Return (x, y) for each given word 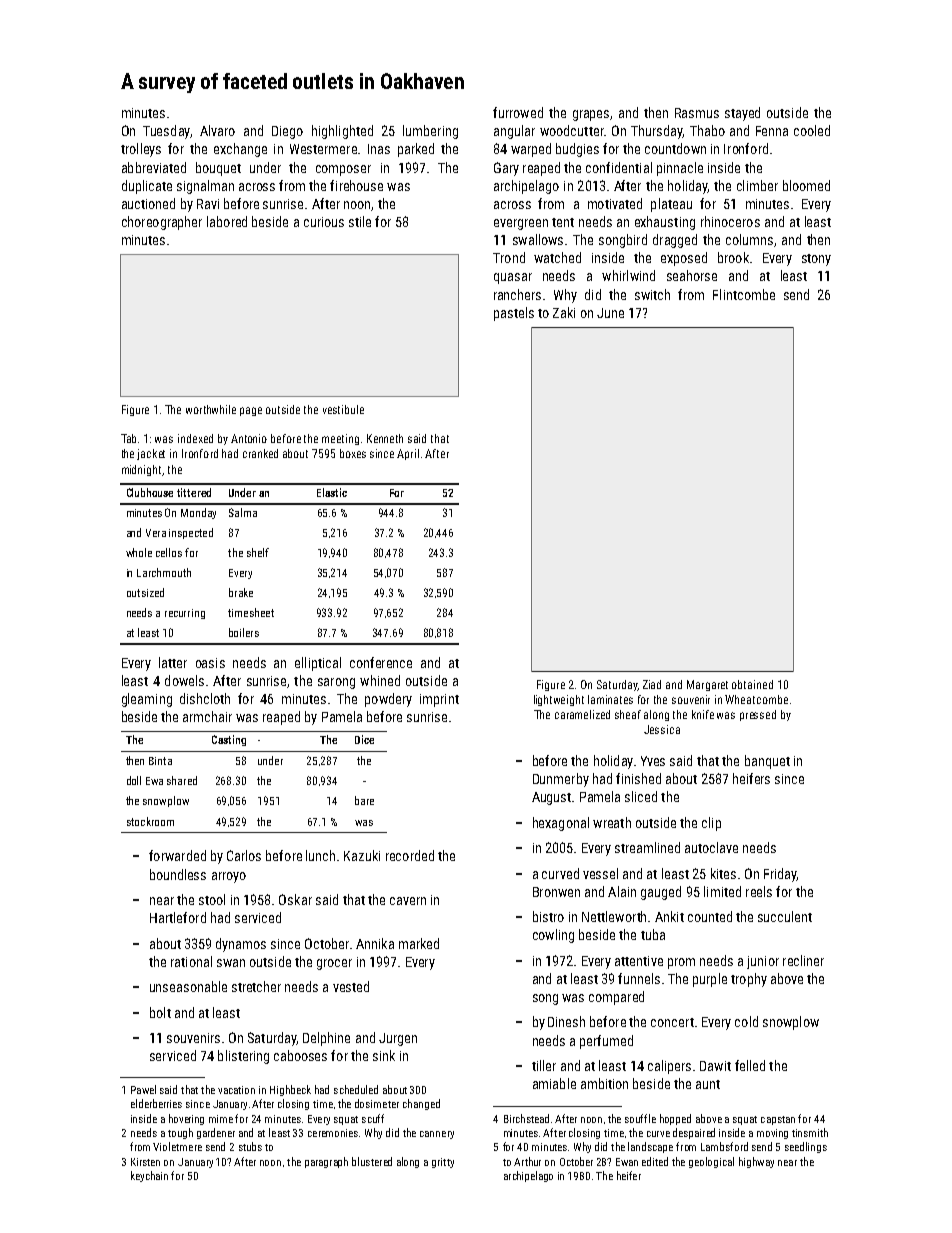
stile (360, 221)
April (408, 454)
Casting (229, 740)
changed (421, 1104)
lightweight (559, 700)
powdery (388, 700)
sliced (641, 796)
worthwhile (211, 409)
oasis (210, 663)
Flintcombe (744, 294)
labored (227, 221)
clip (711, 824)
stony (816, 260)
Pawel (143, 1089)
